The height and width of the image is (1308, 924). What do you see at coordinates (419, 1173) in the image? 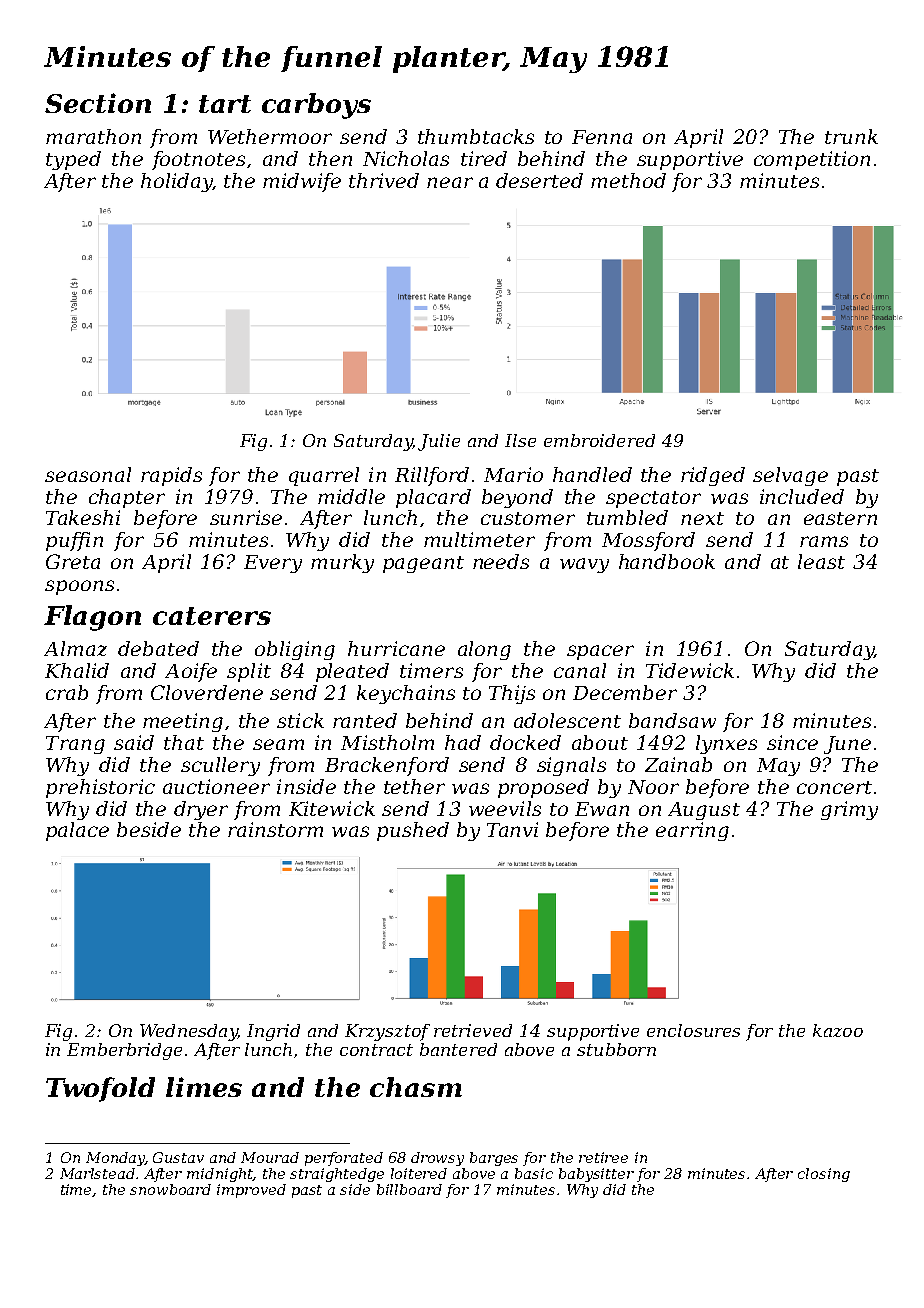
I see `loitered` at bounding box center [419, 1173].
